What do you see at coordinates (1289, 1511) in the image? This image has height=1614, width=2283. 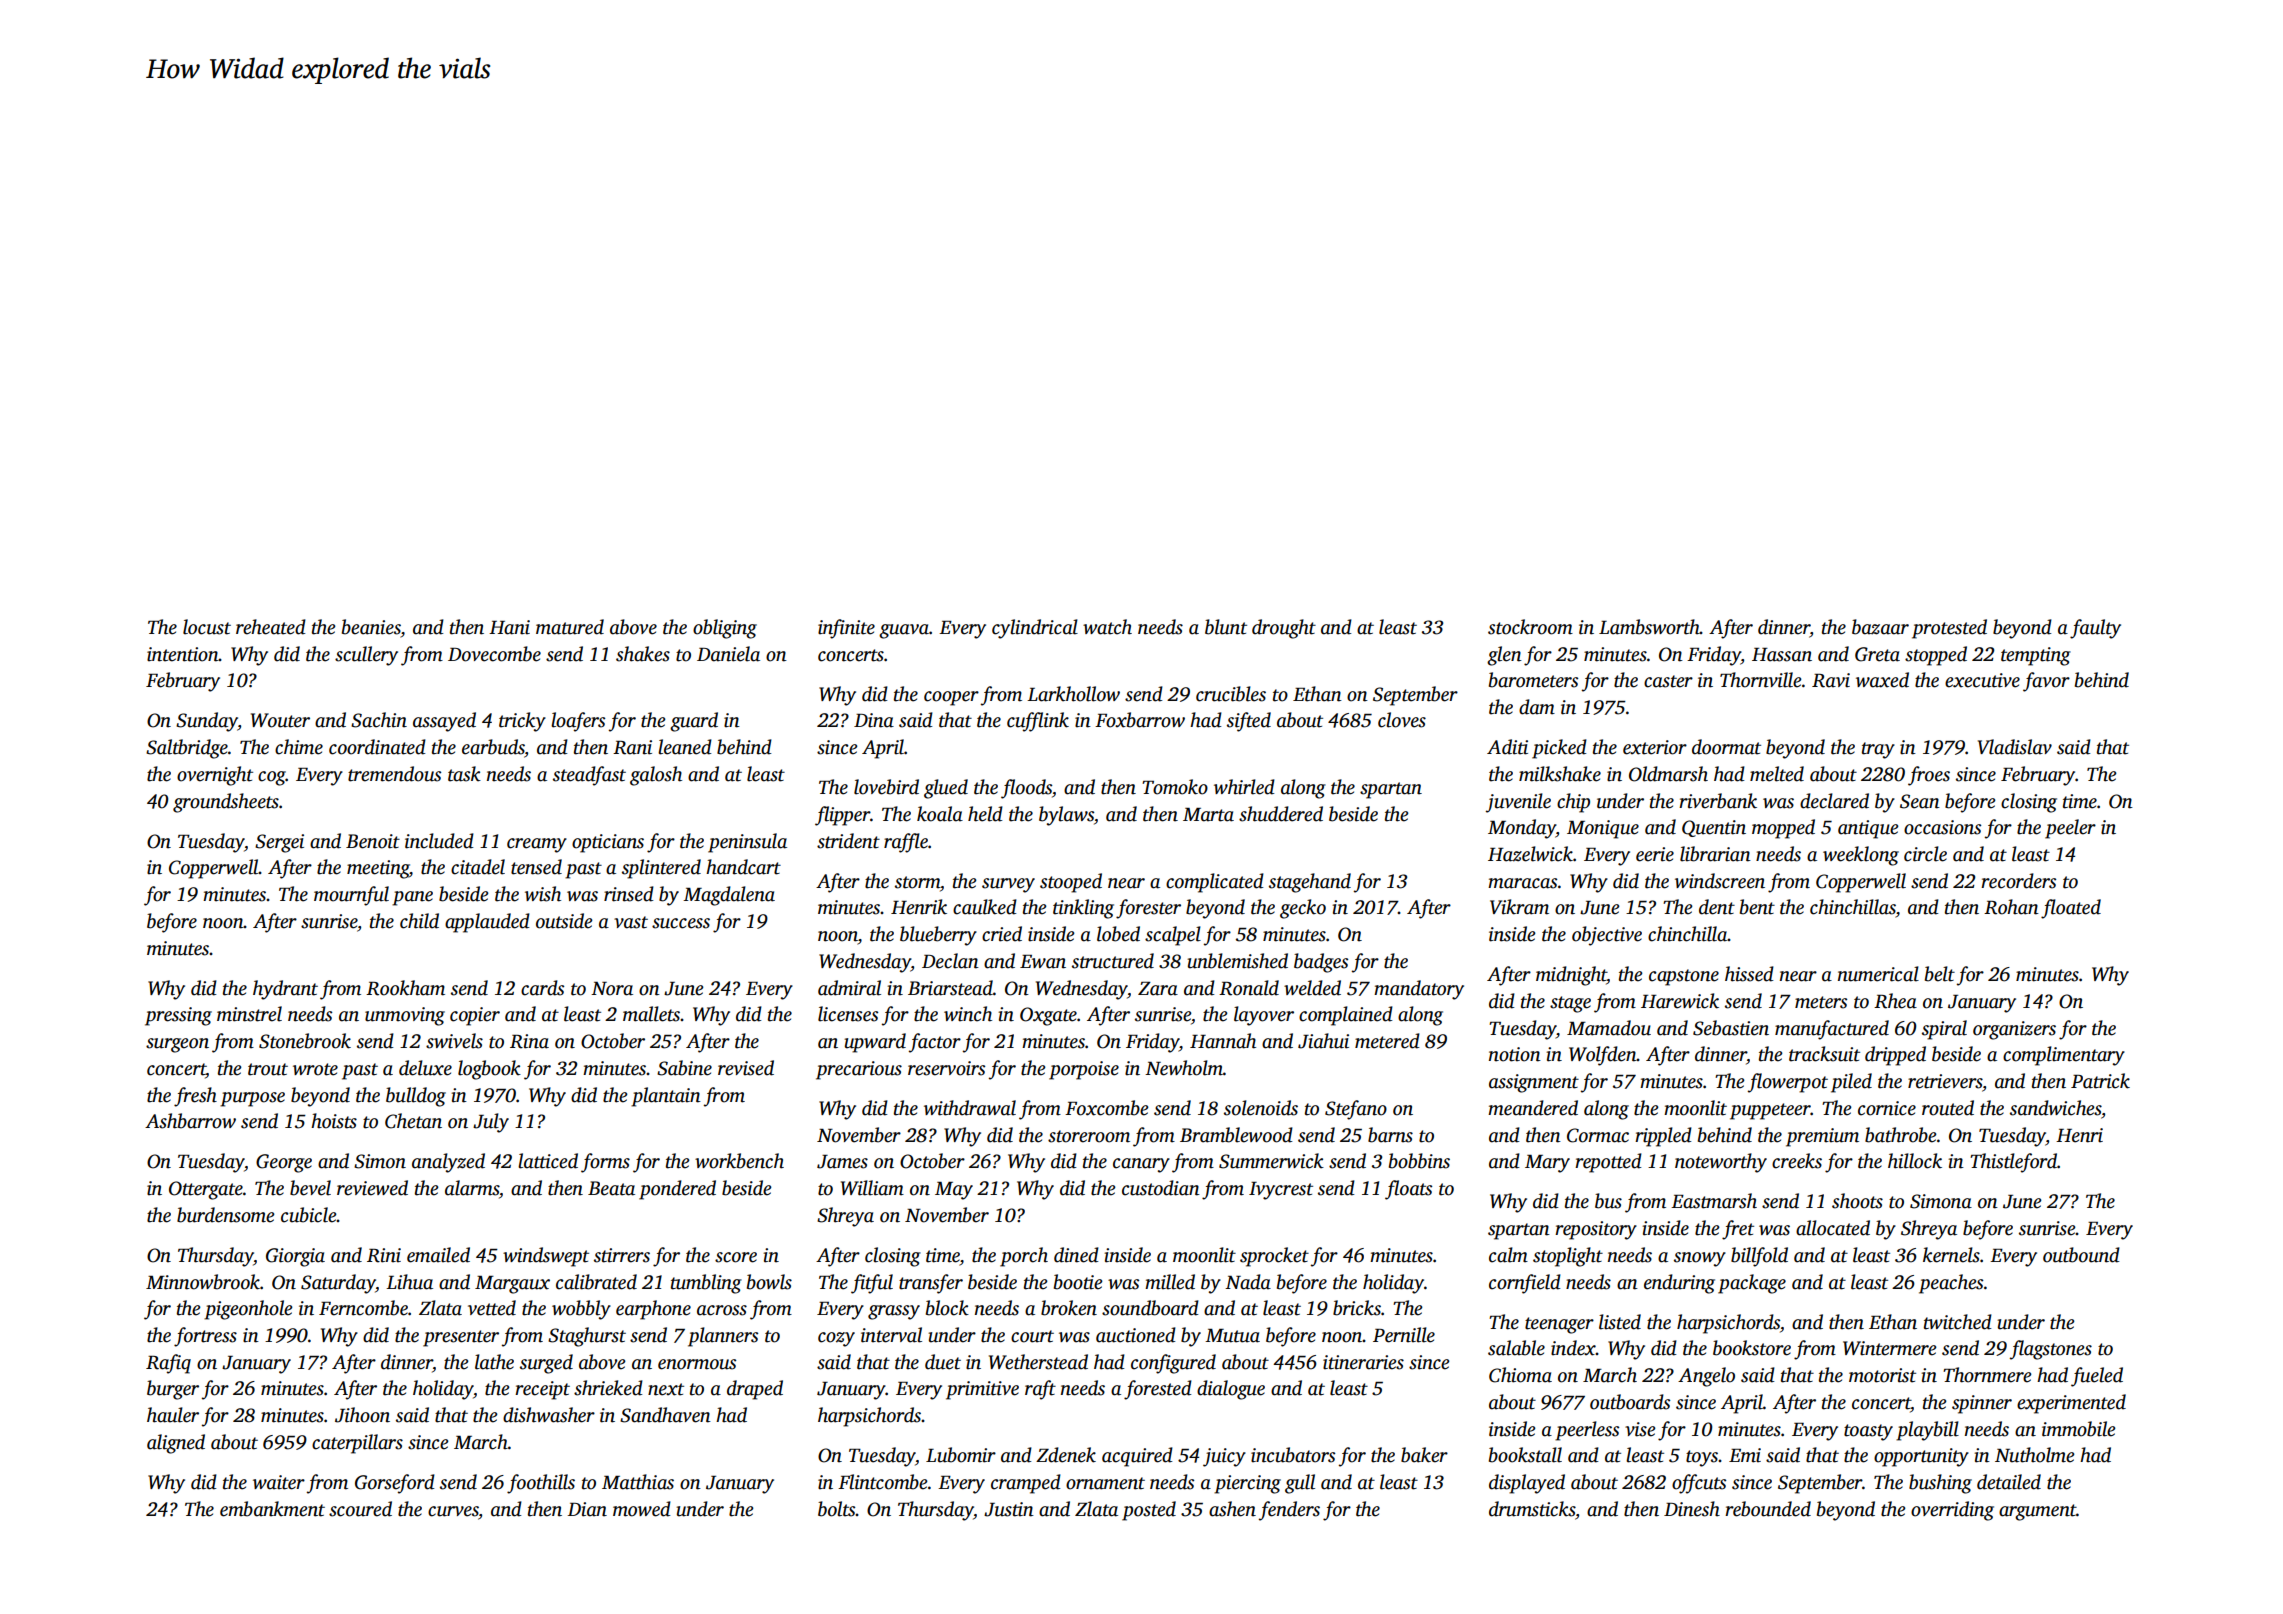 I see `fenders` at bounding box center [1289, 1511].
